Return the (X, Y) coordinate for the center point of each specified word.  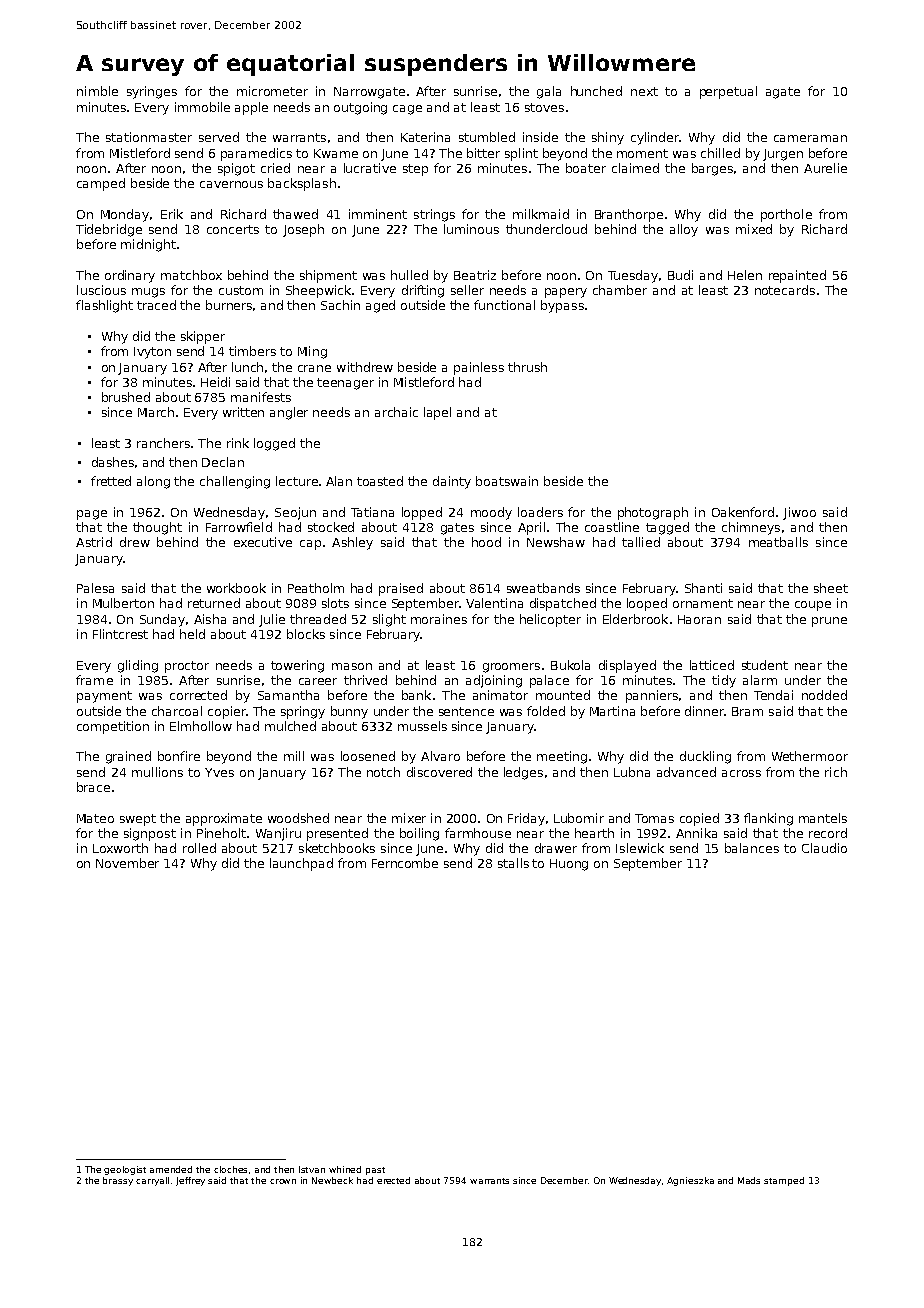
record (828, 833)
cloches (230, 1169)
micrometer (272, 91)
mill (294, 756)
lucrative (370, 168)
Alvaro (440, 756)
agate (783, 93)
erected (393, 1180)
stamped (784, 1181)
